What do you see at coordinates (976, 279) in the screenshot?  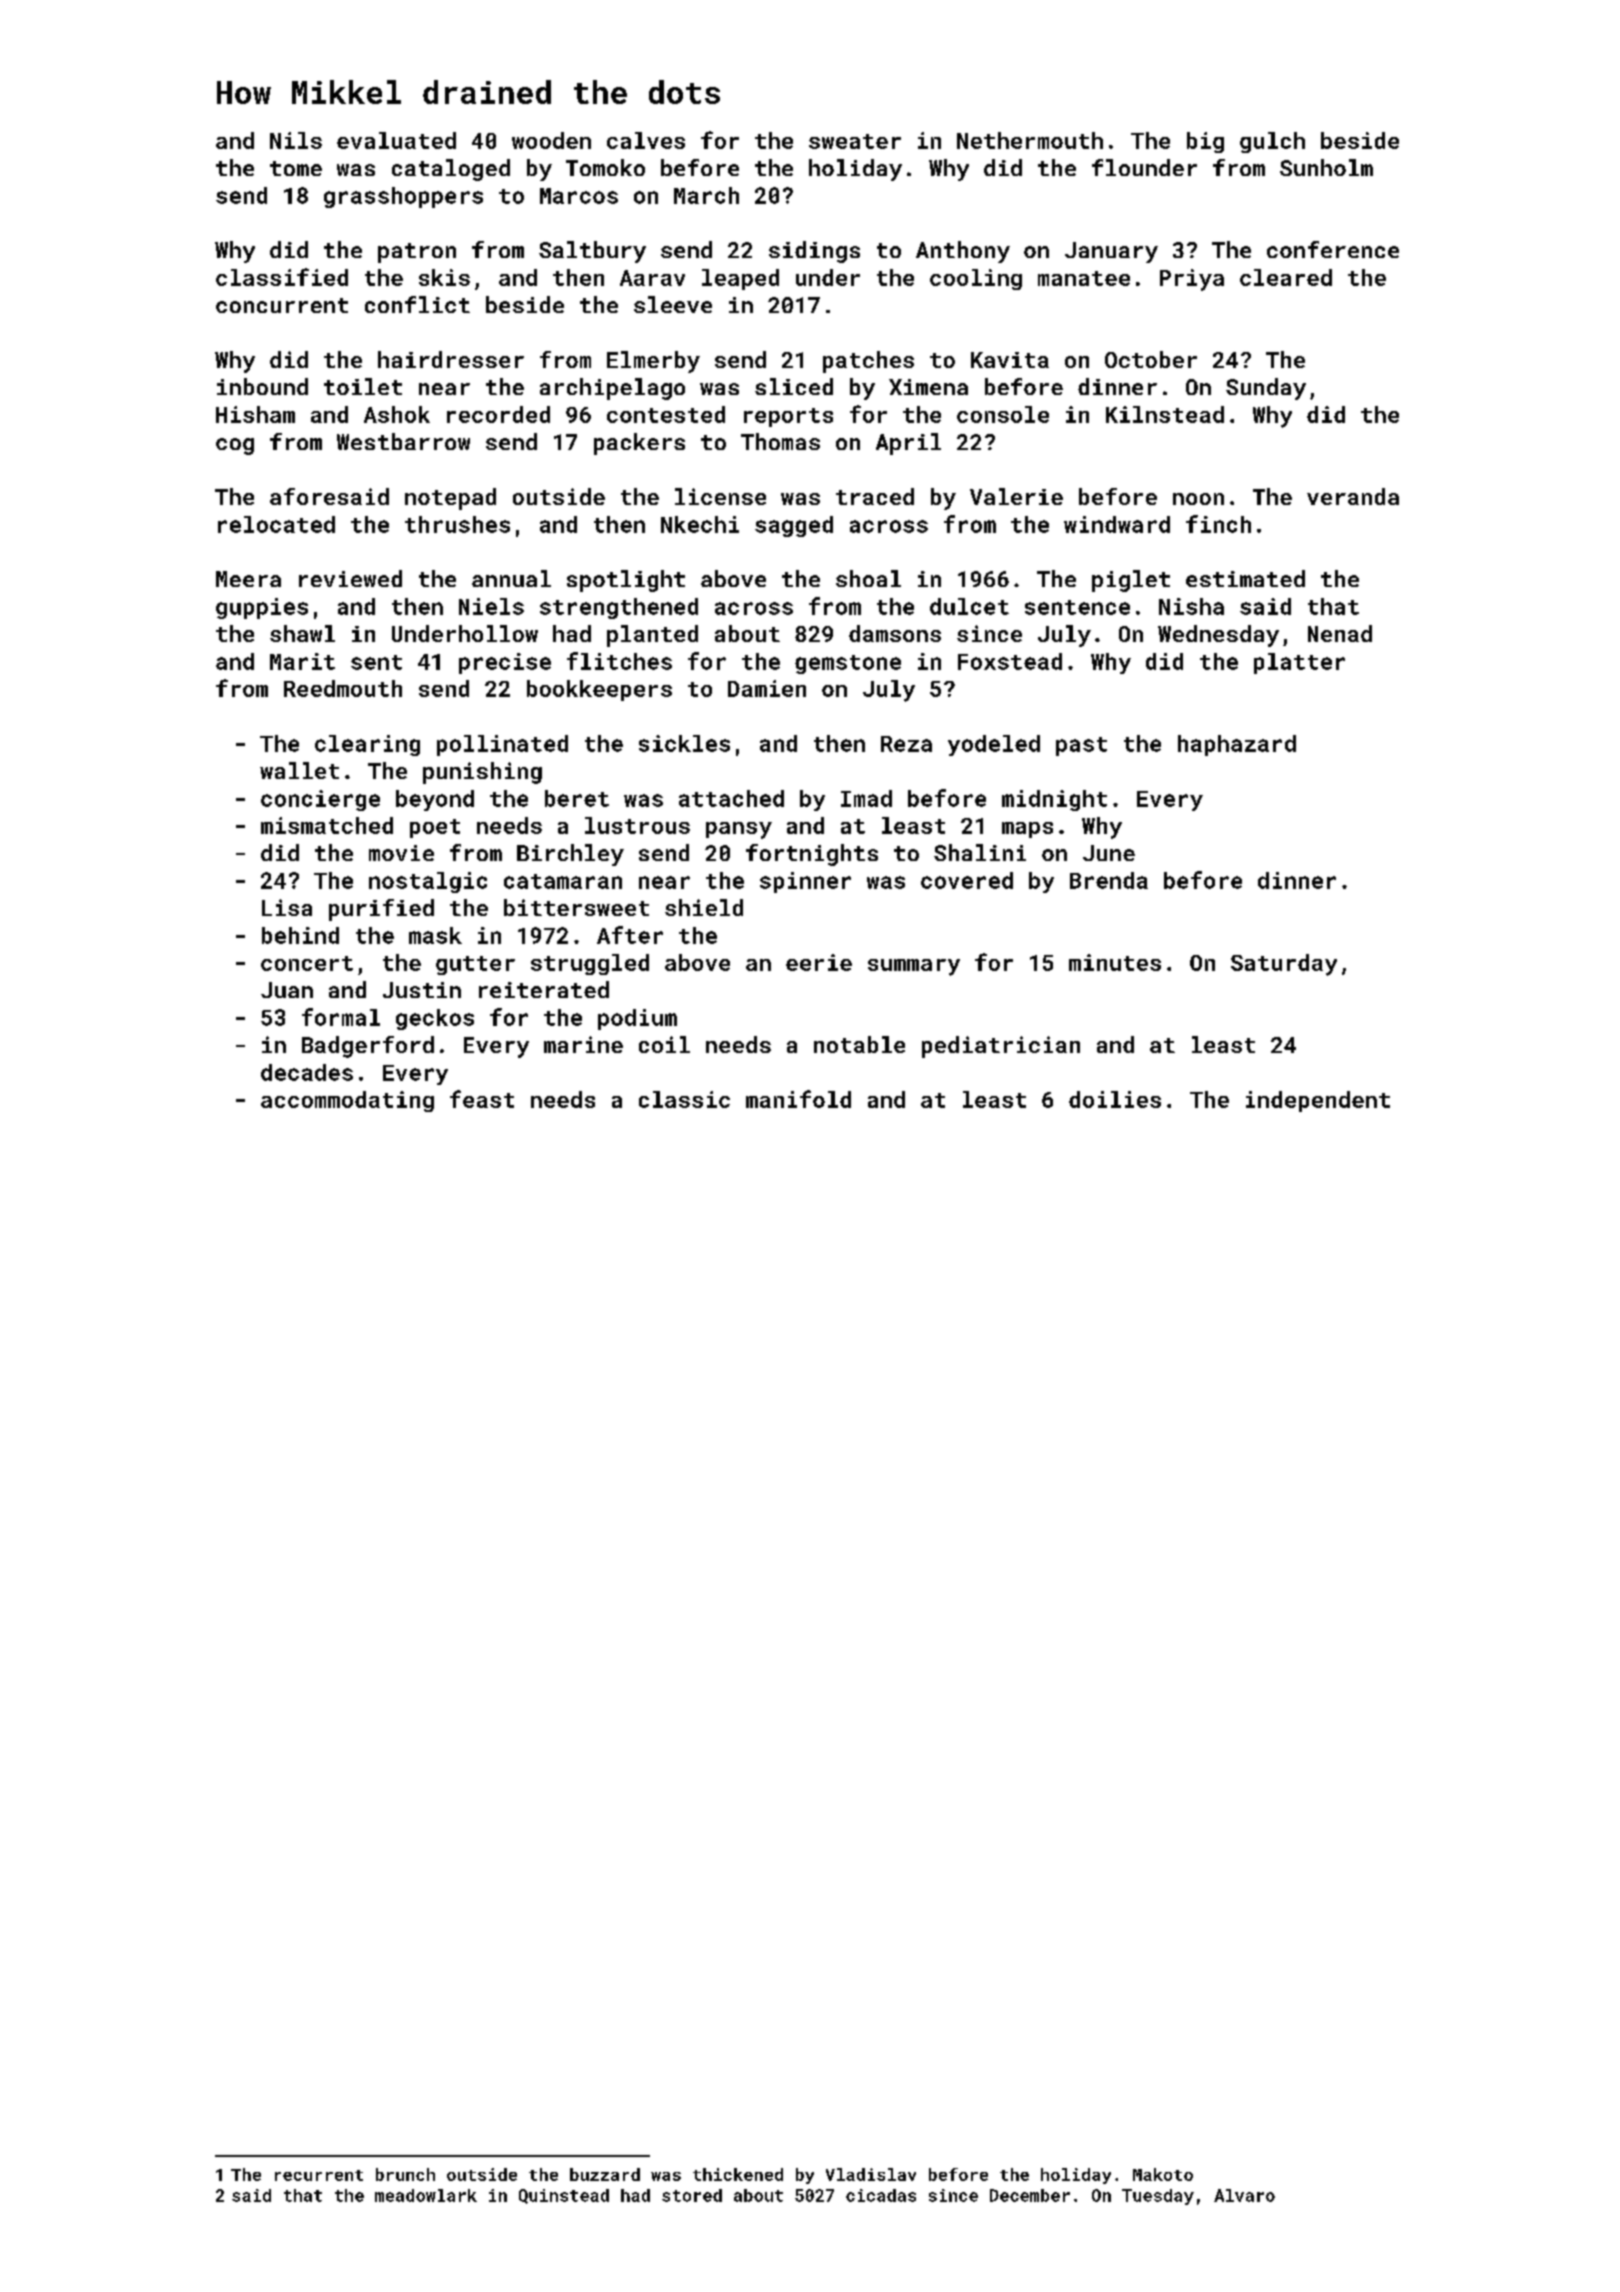 I see `cooling` at bounding box center [976, 279].
